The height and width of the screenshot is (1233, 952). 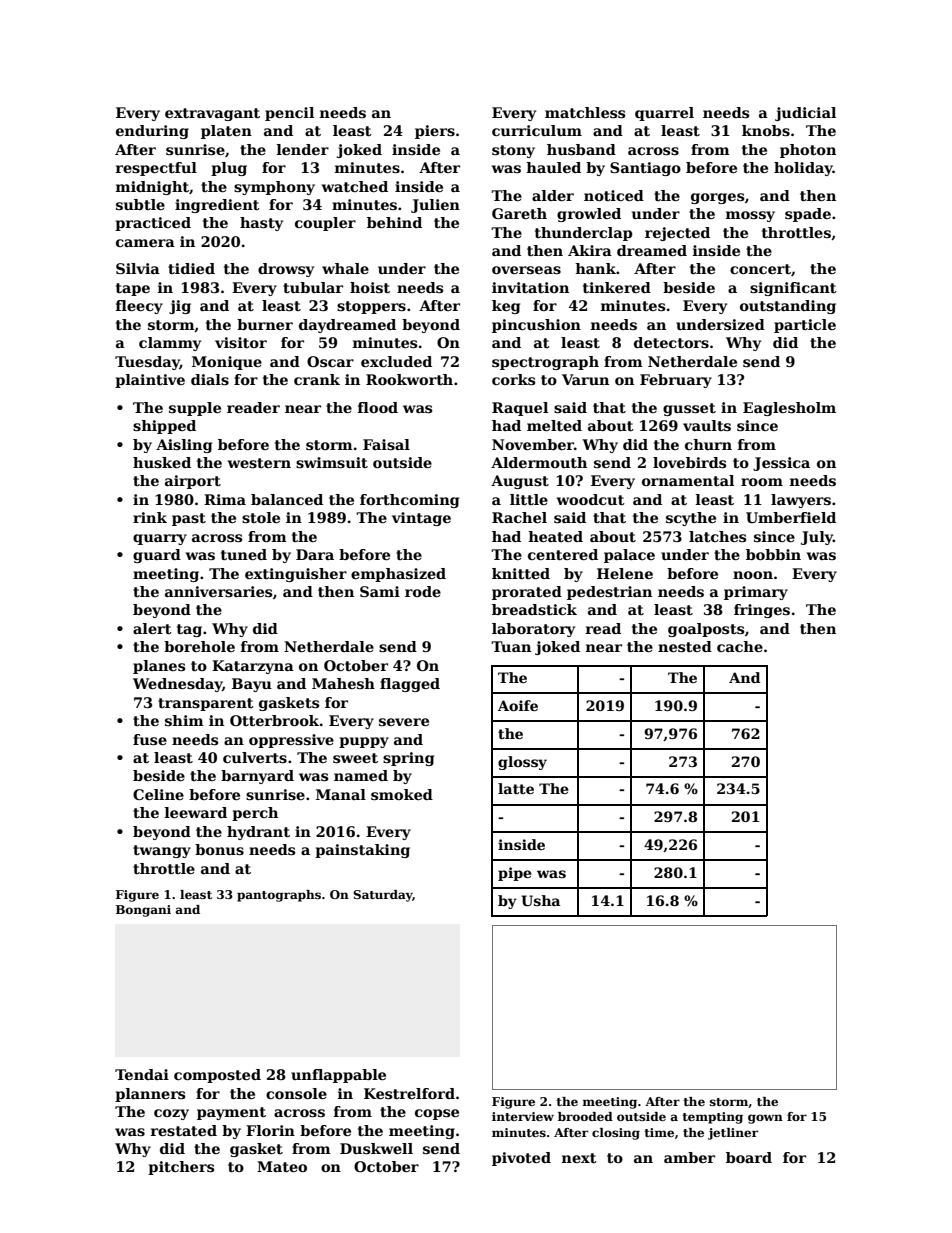 What do you see at coordinates (435, 132) in the screenshot?
I see `piers` at bounding box center [435, 132].
